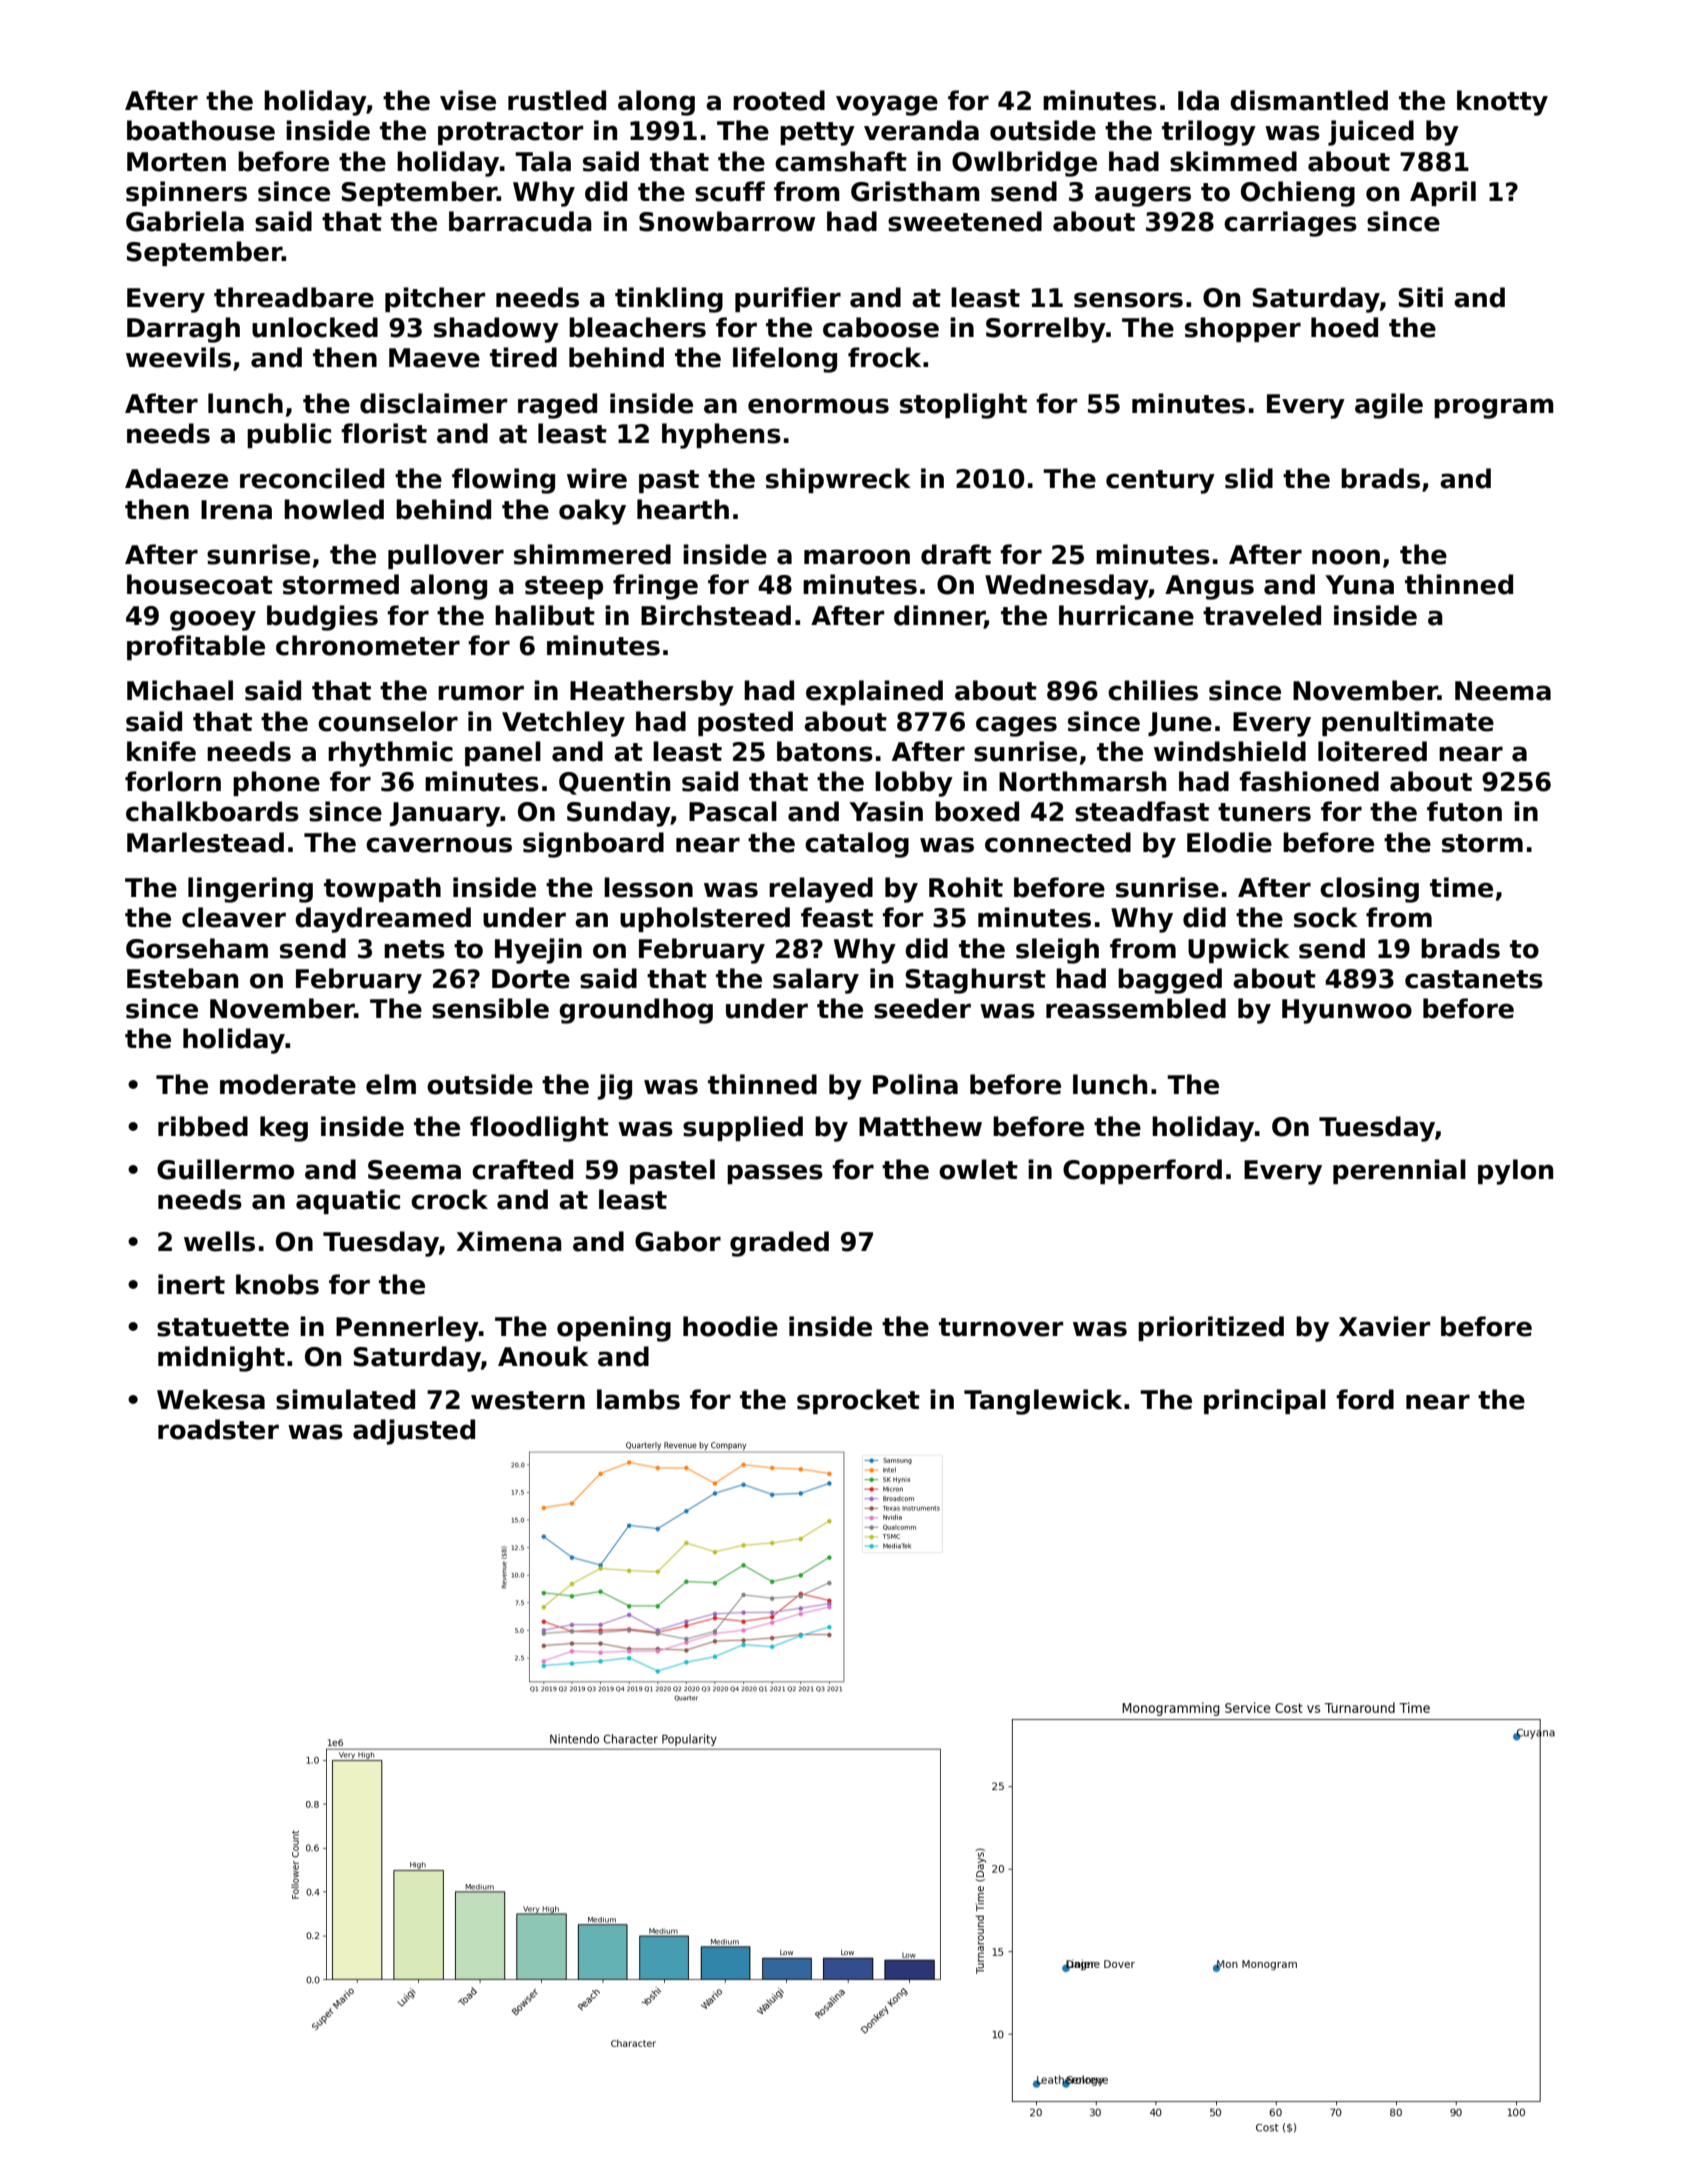 The image size is (1683, 2178). Describe the element at coordinates (481, 693) in the page. I see `rumor` at that location.
